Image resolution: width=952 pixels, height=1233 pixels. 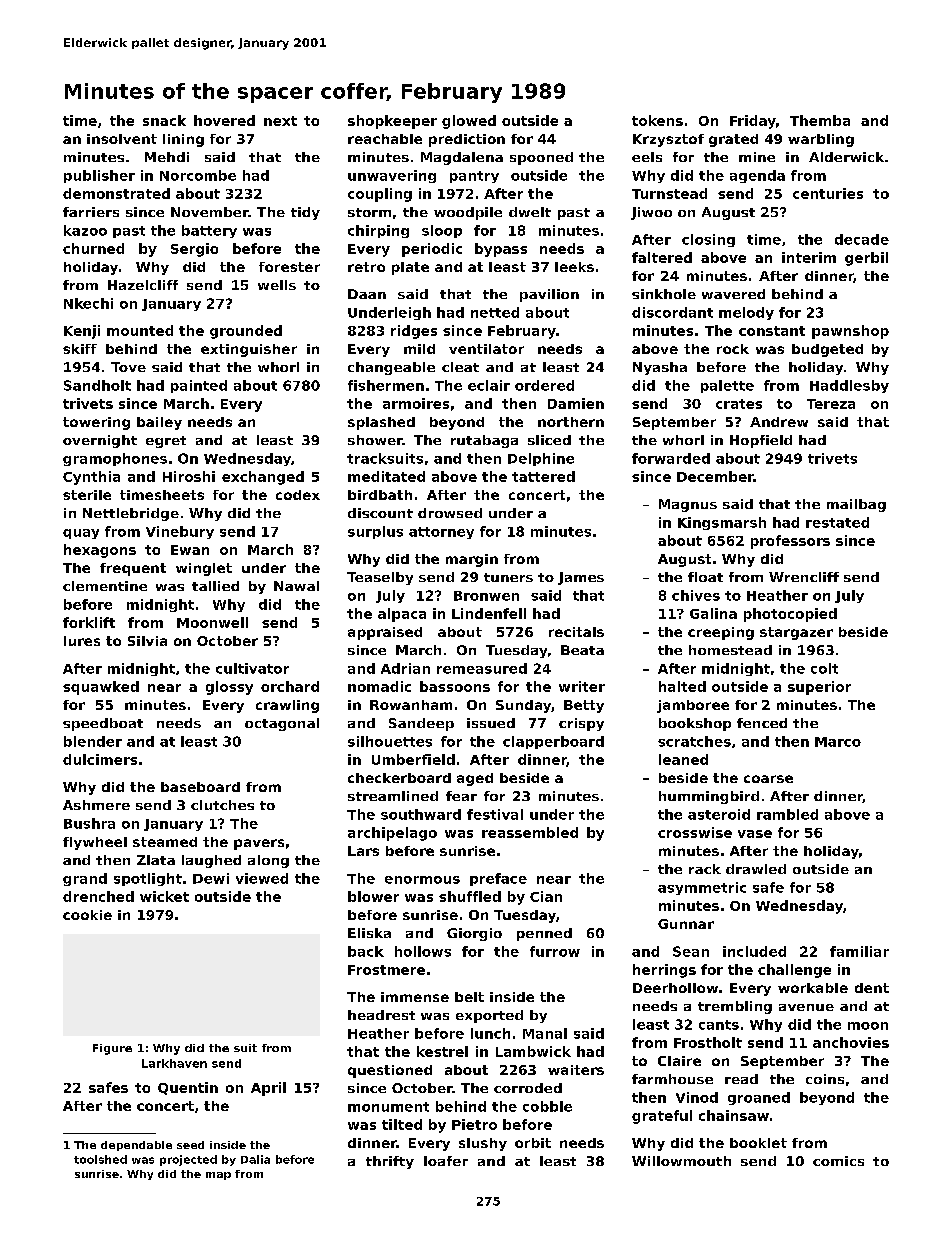 I want to click on Tereza, so click(x=831, y=404).
